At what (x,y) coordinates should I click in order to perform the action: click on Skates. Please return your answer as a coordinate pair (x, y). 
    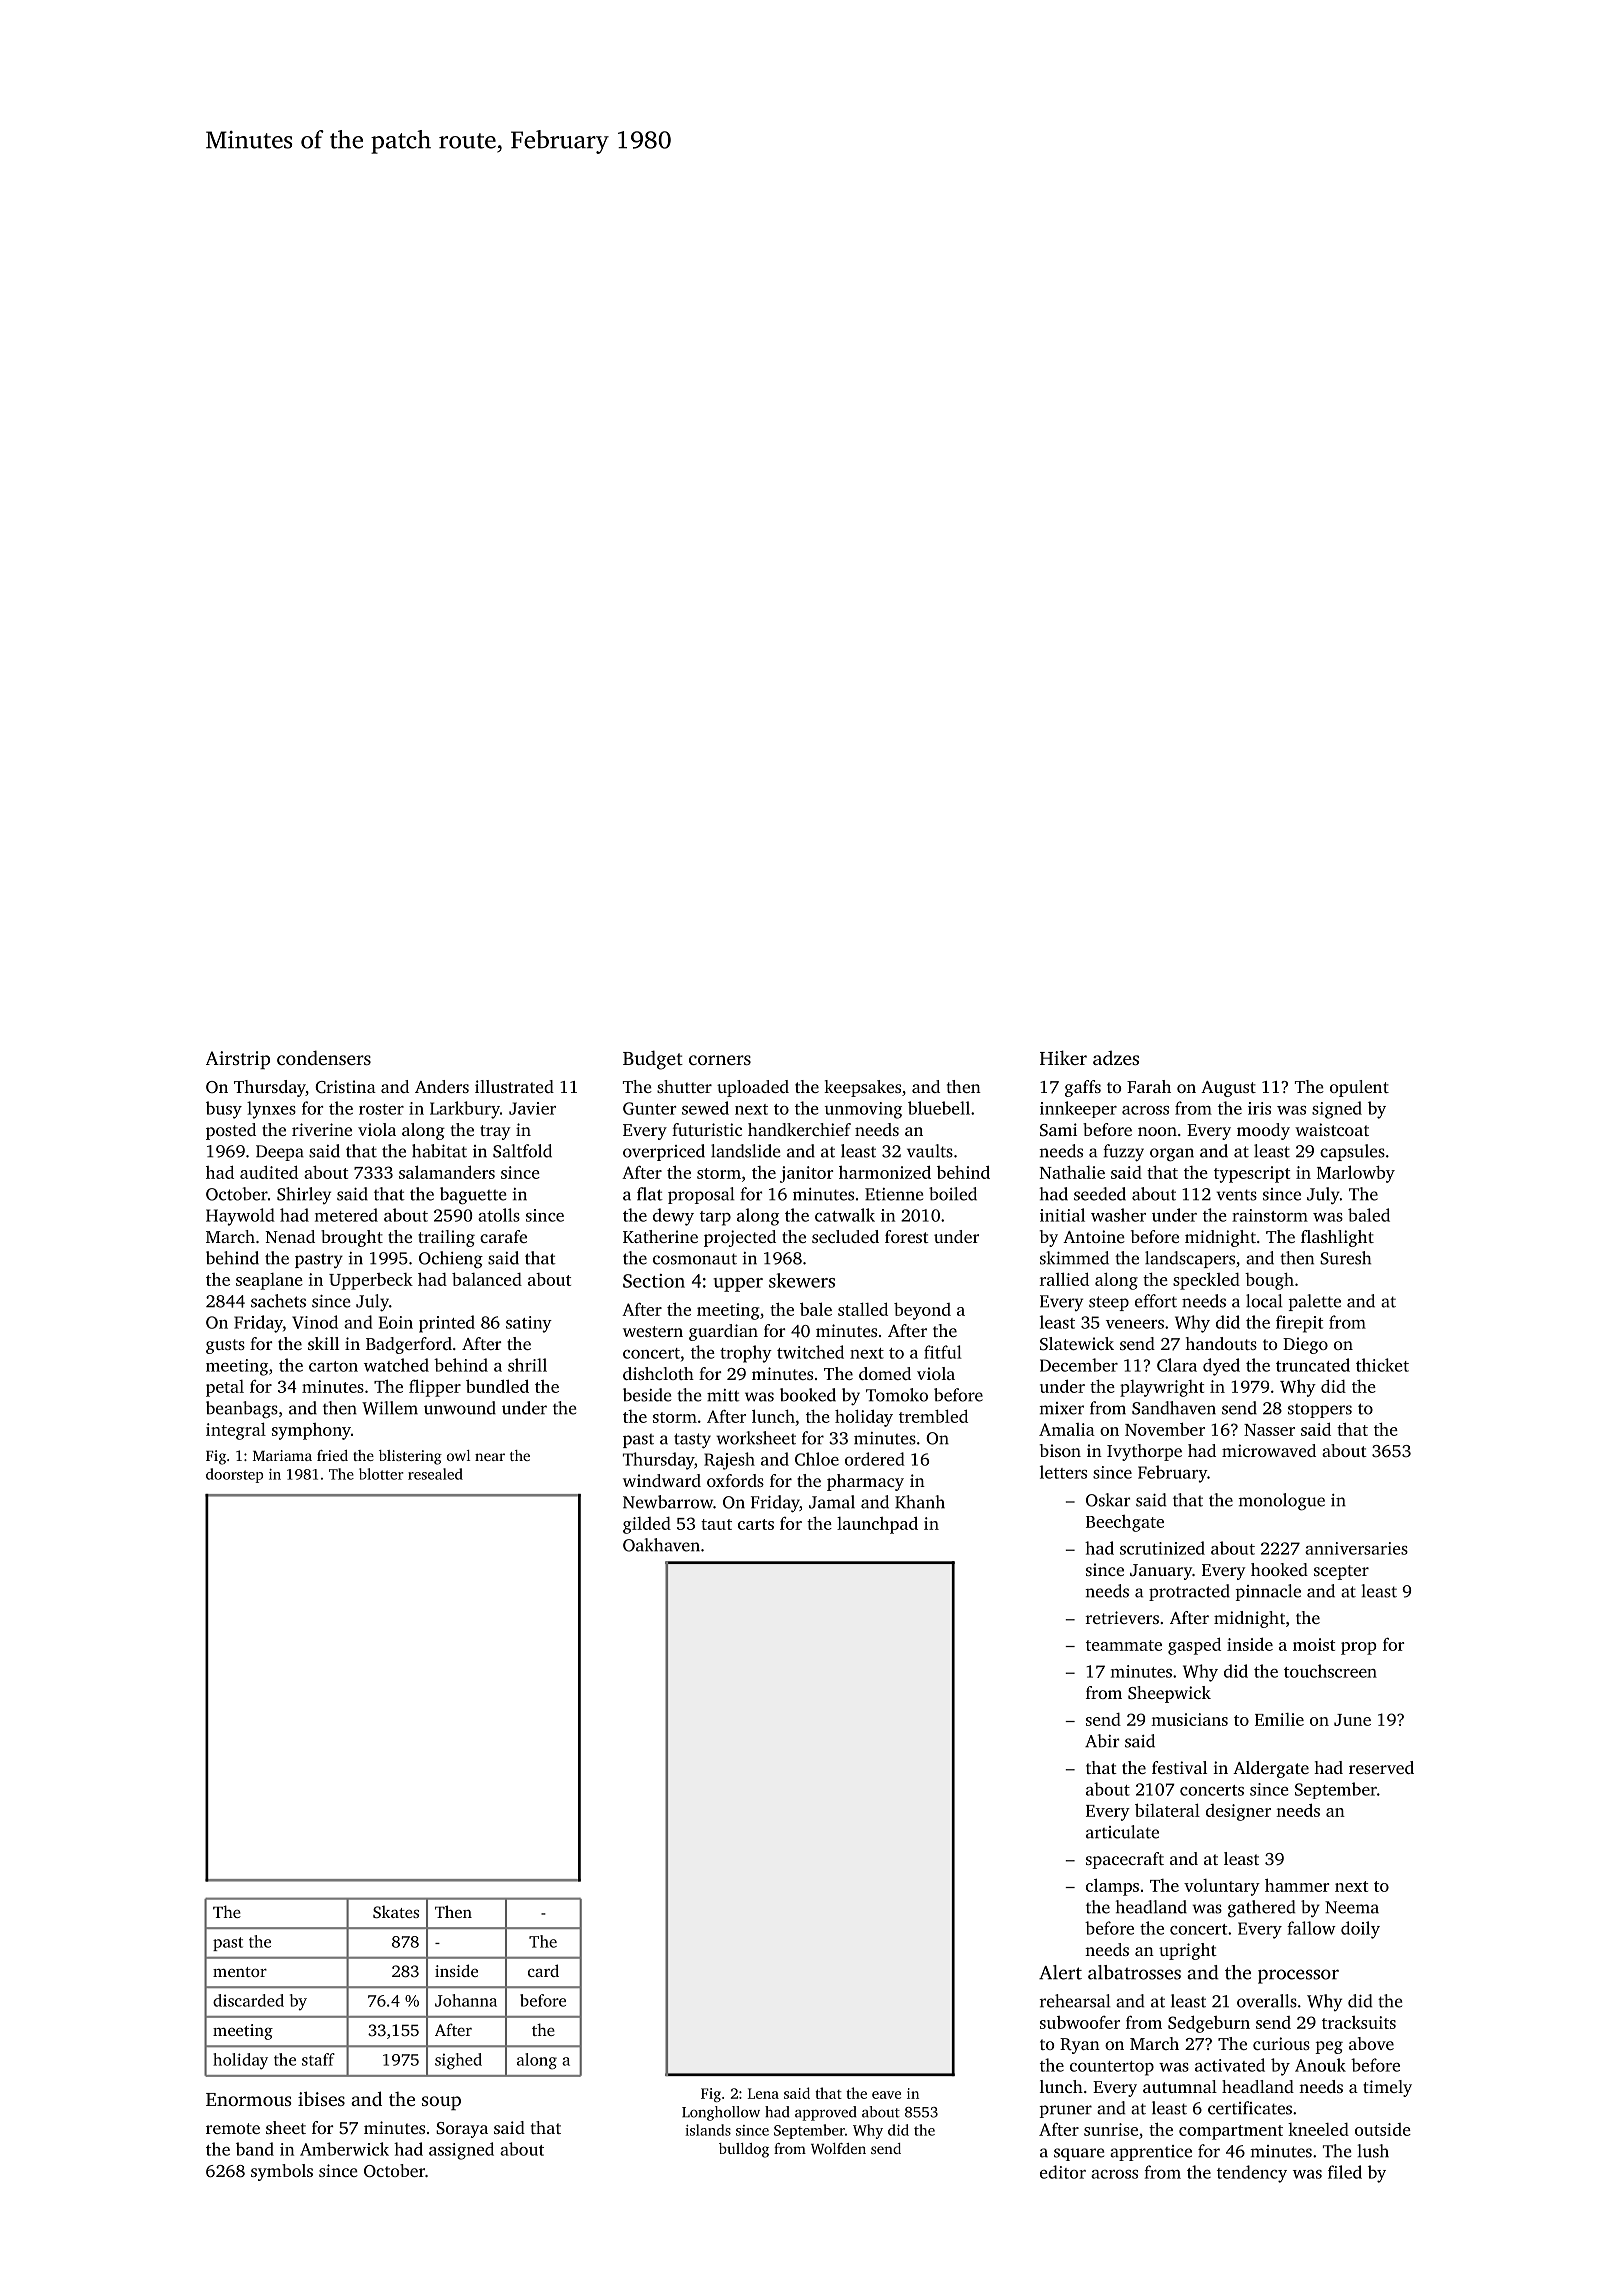
    Looking at the image, I should click on (396, 1911).
